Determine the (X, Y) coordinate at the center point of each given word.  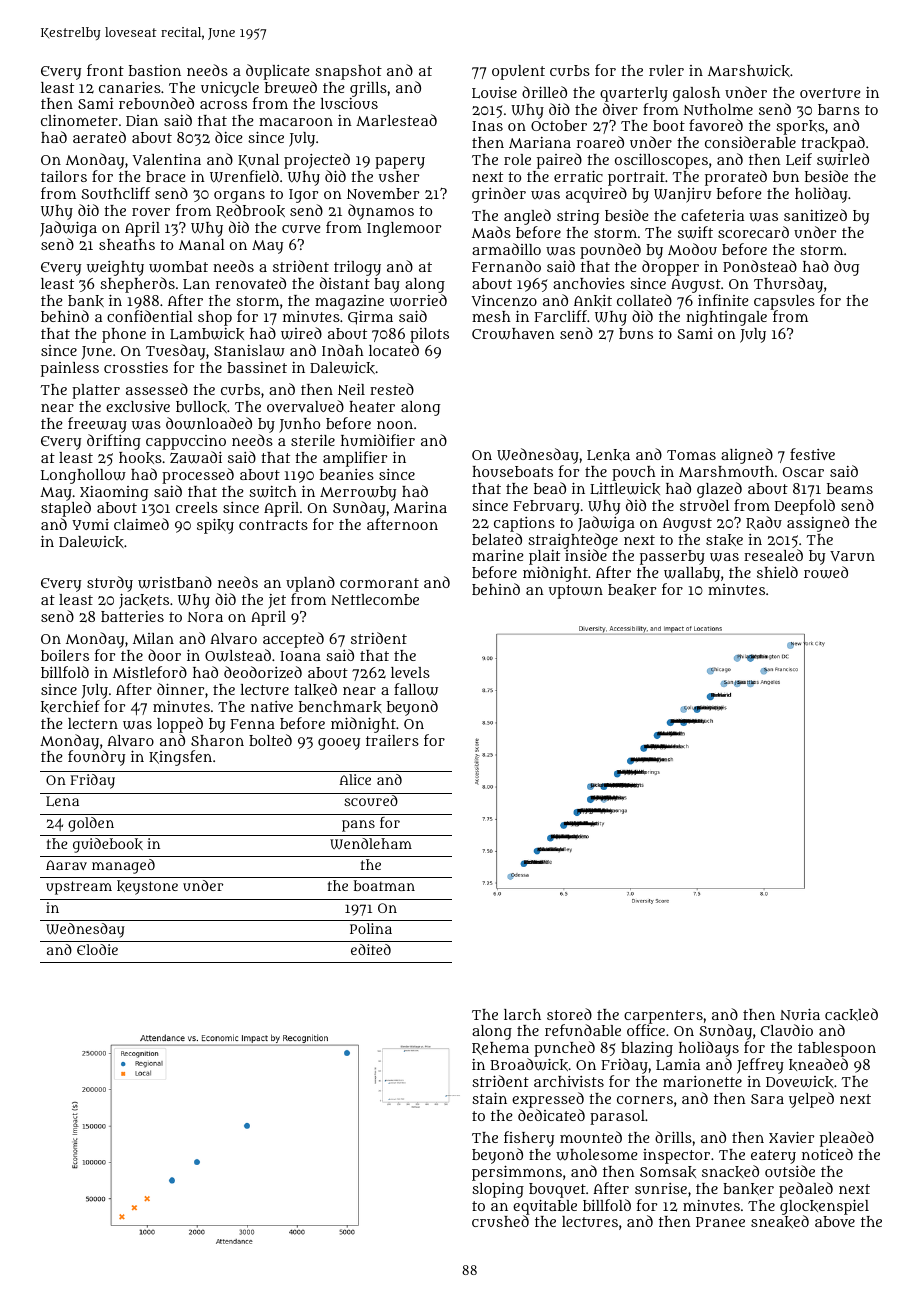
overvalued (305, 406)
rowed (826, 573)
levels (410, 672)
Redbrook (250, 211)
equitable (545, 1207)
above (835, 1221)
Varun (852, 556)
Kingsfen (180, 758)
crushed (500, 1221)
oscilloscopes (661, 161)
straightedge (573, 541)
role (517, 159)
